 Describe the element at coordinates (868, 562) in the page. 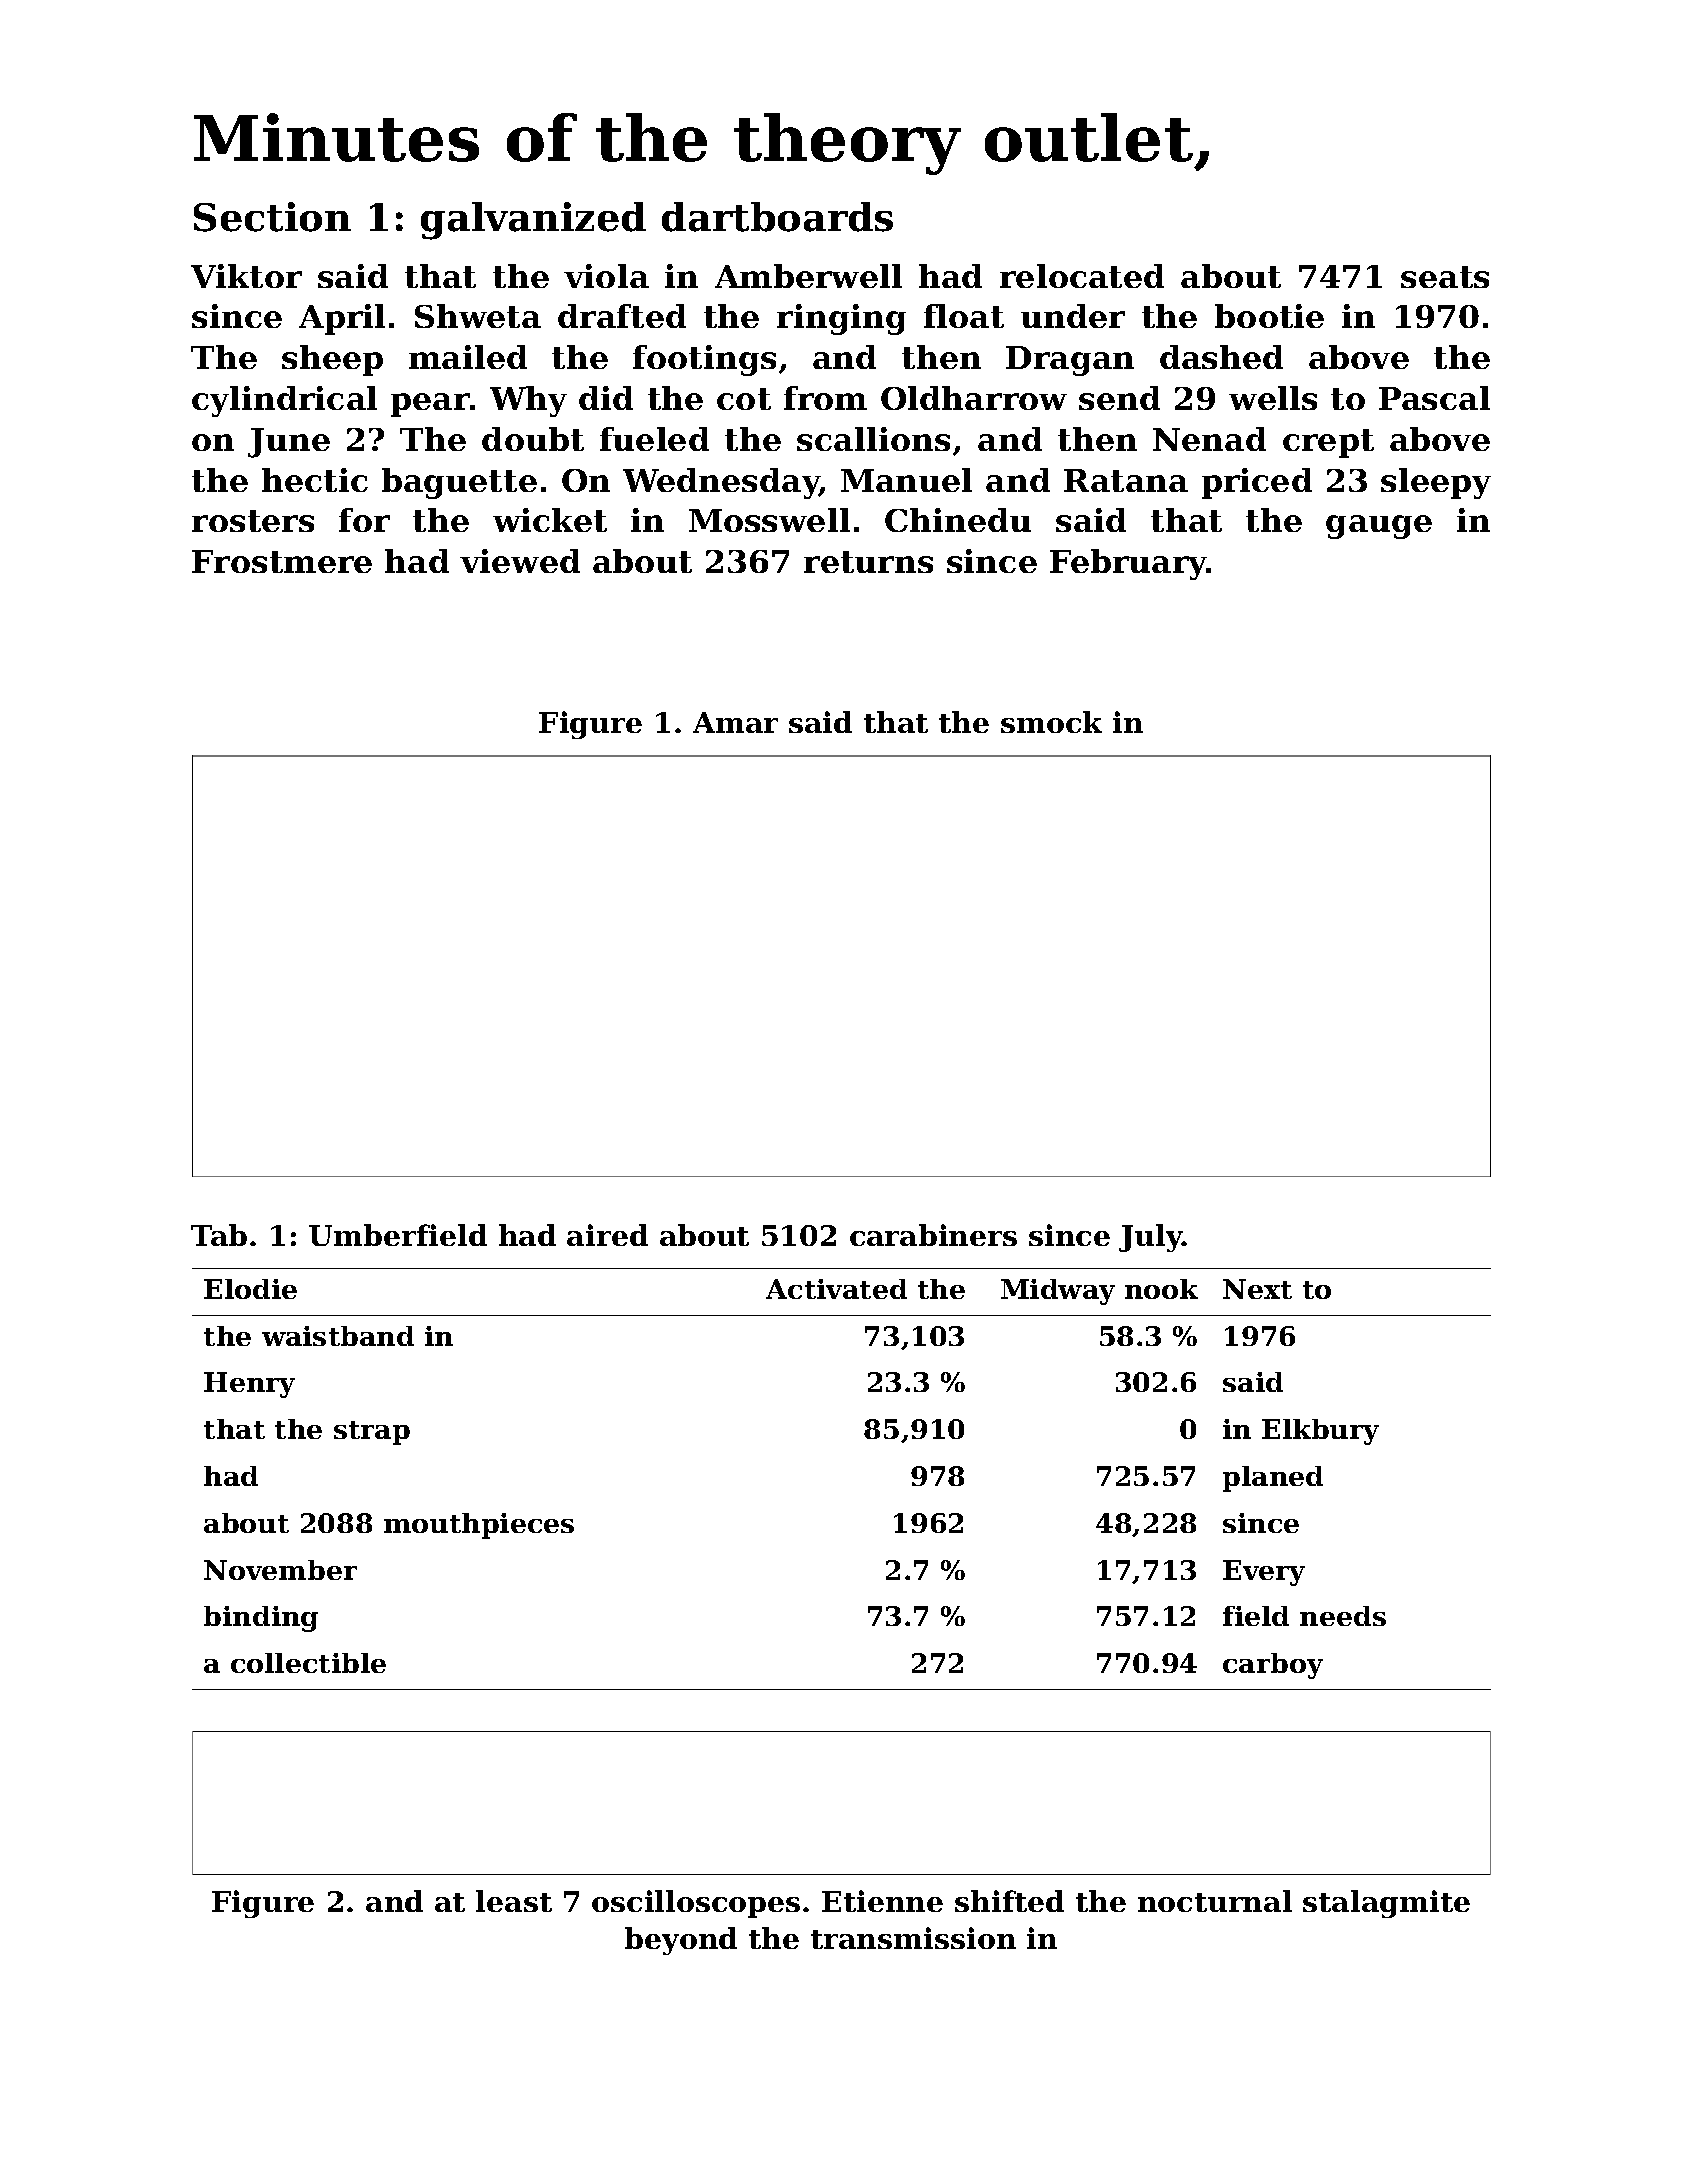

I see `returns` at that location.
